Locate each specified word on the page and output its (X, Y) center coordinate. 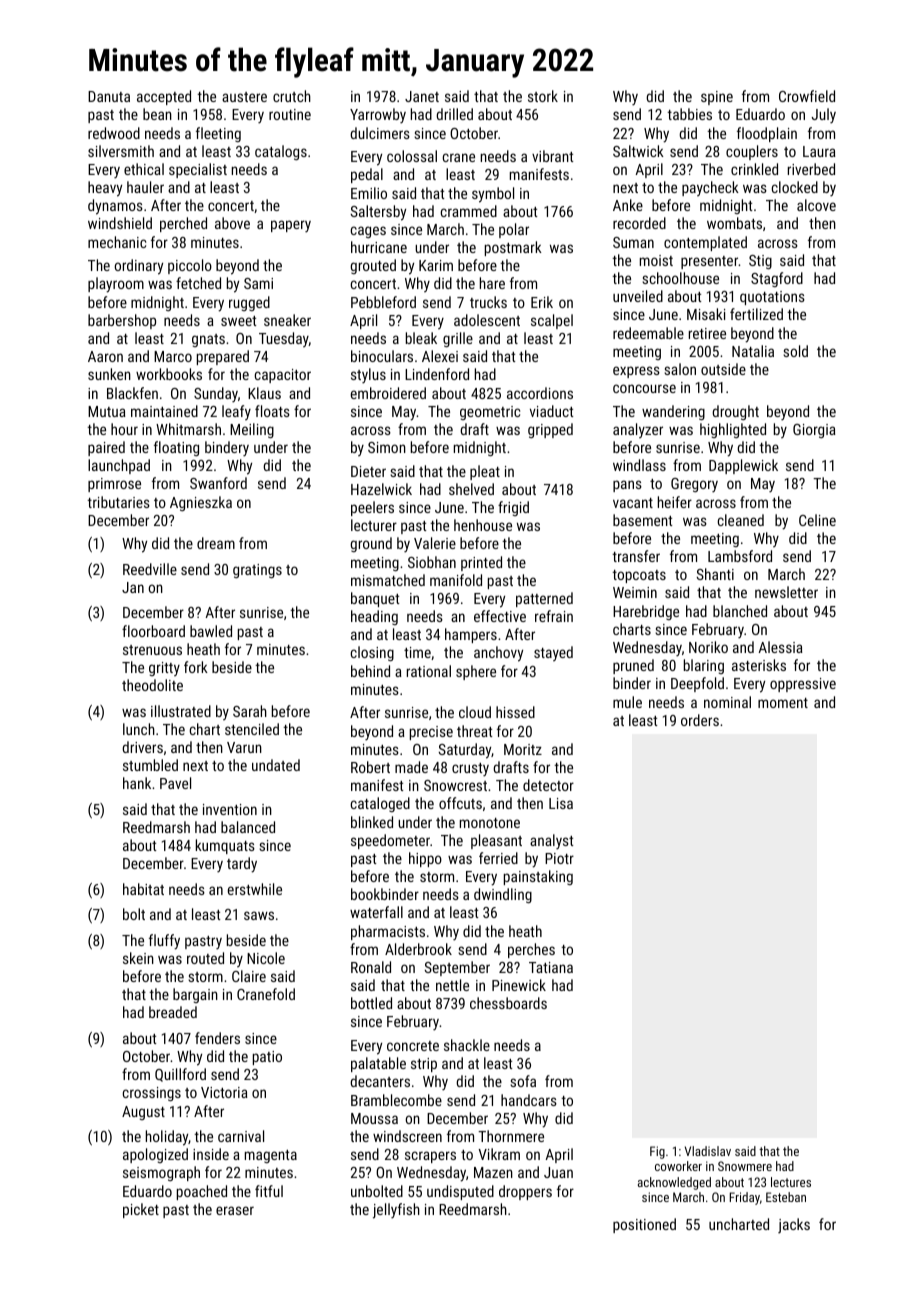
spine (717, 98)
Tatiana (551, 967)
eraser (235, 1210)
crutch (292, 96)
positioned (644, 1225)
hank (137, 783)
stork (543, 96)
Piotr (559, 858)
